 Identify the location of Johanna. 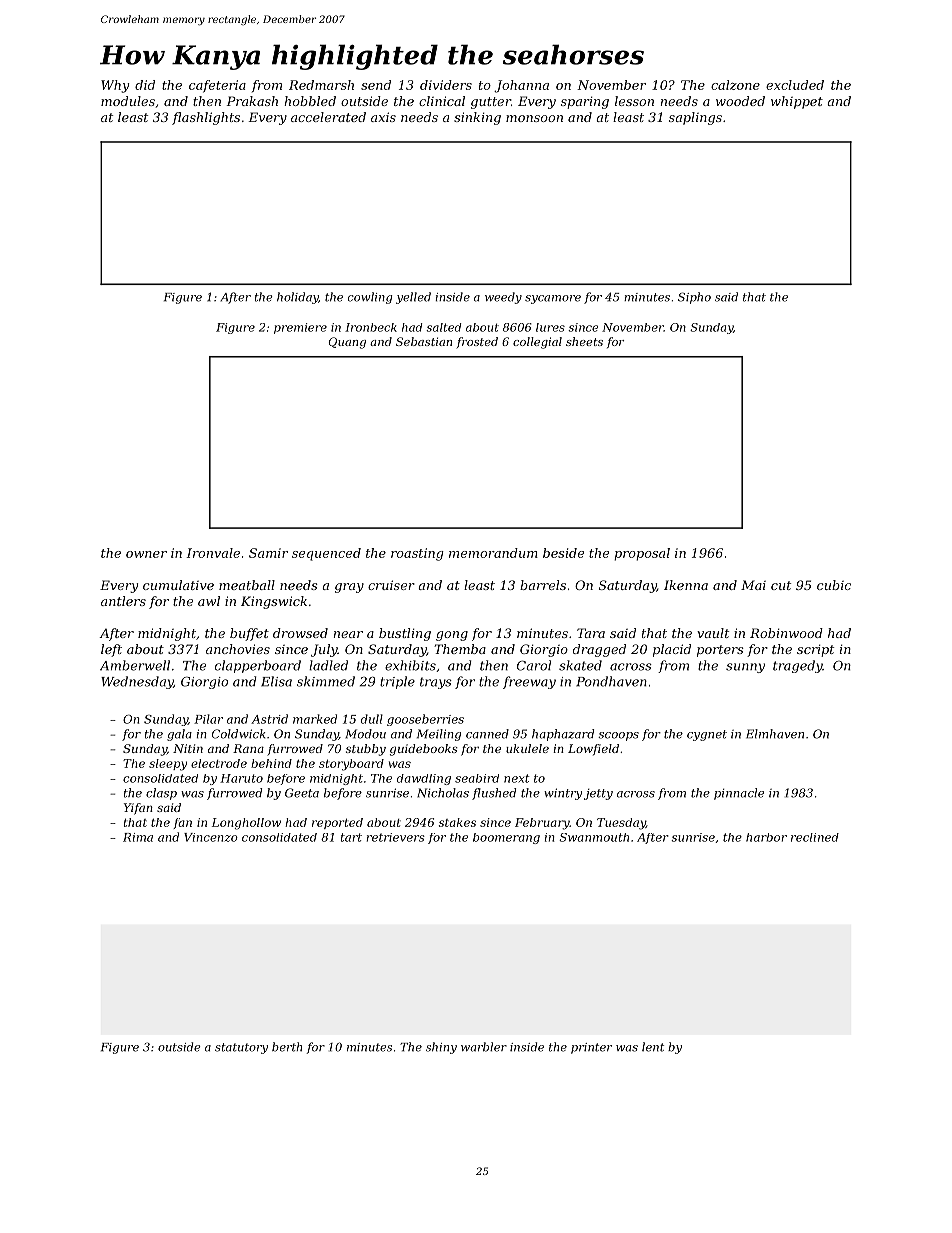
(521, 86).
